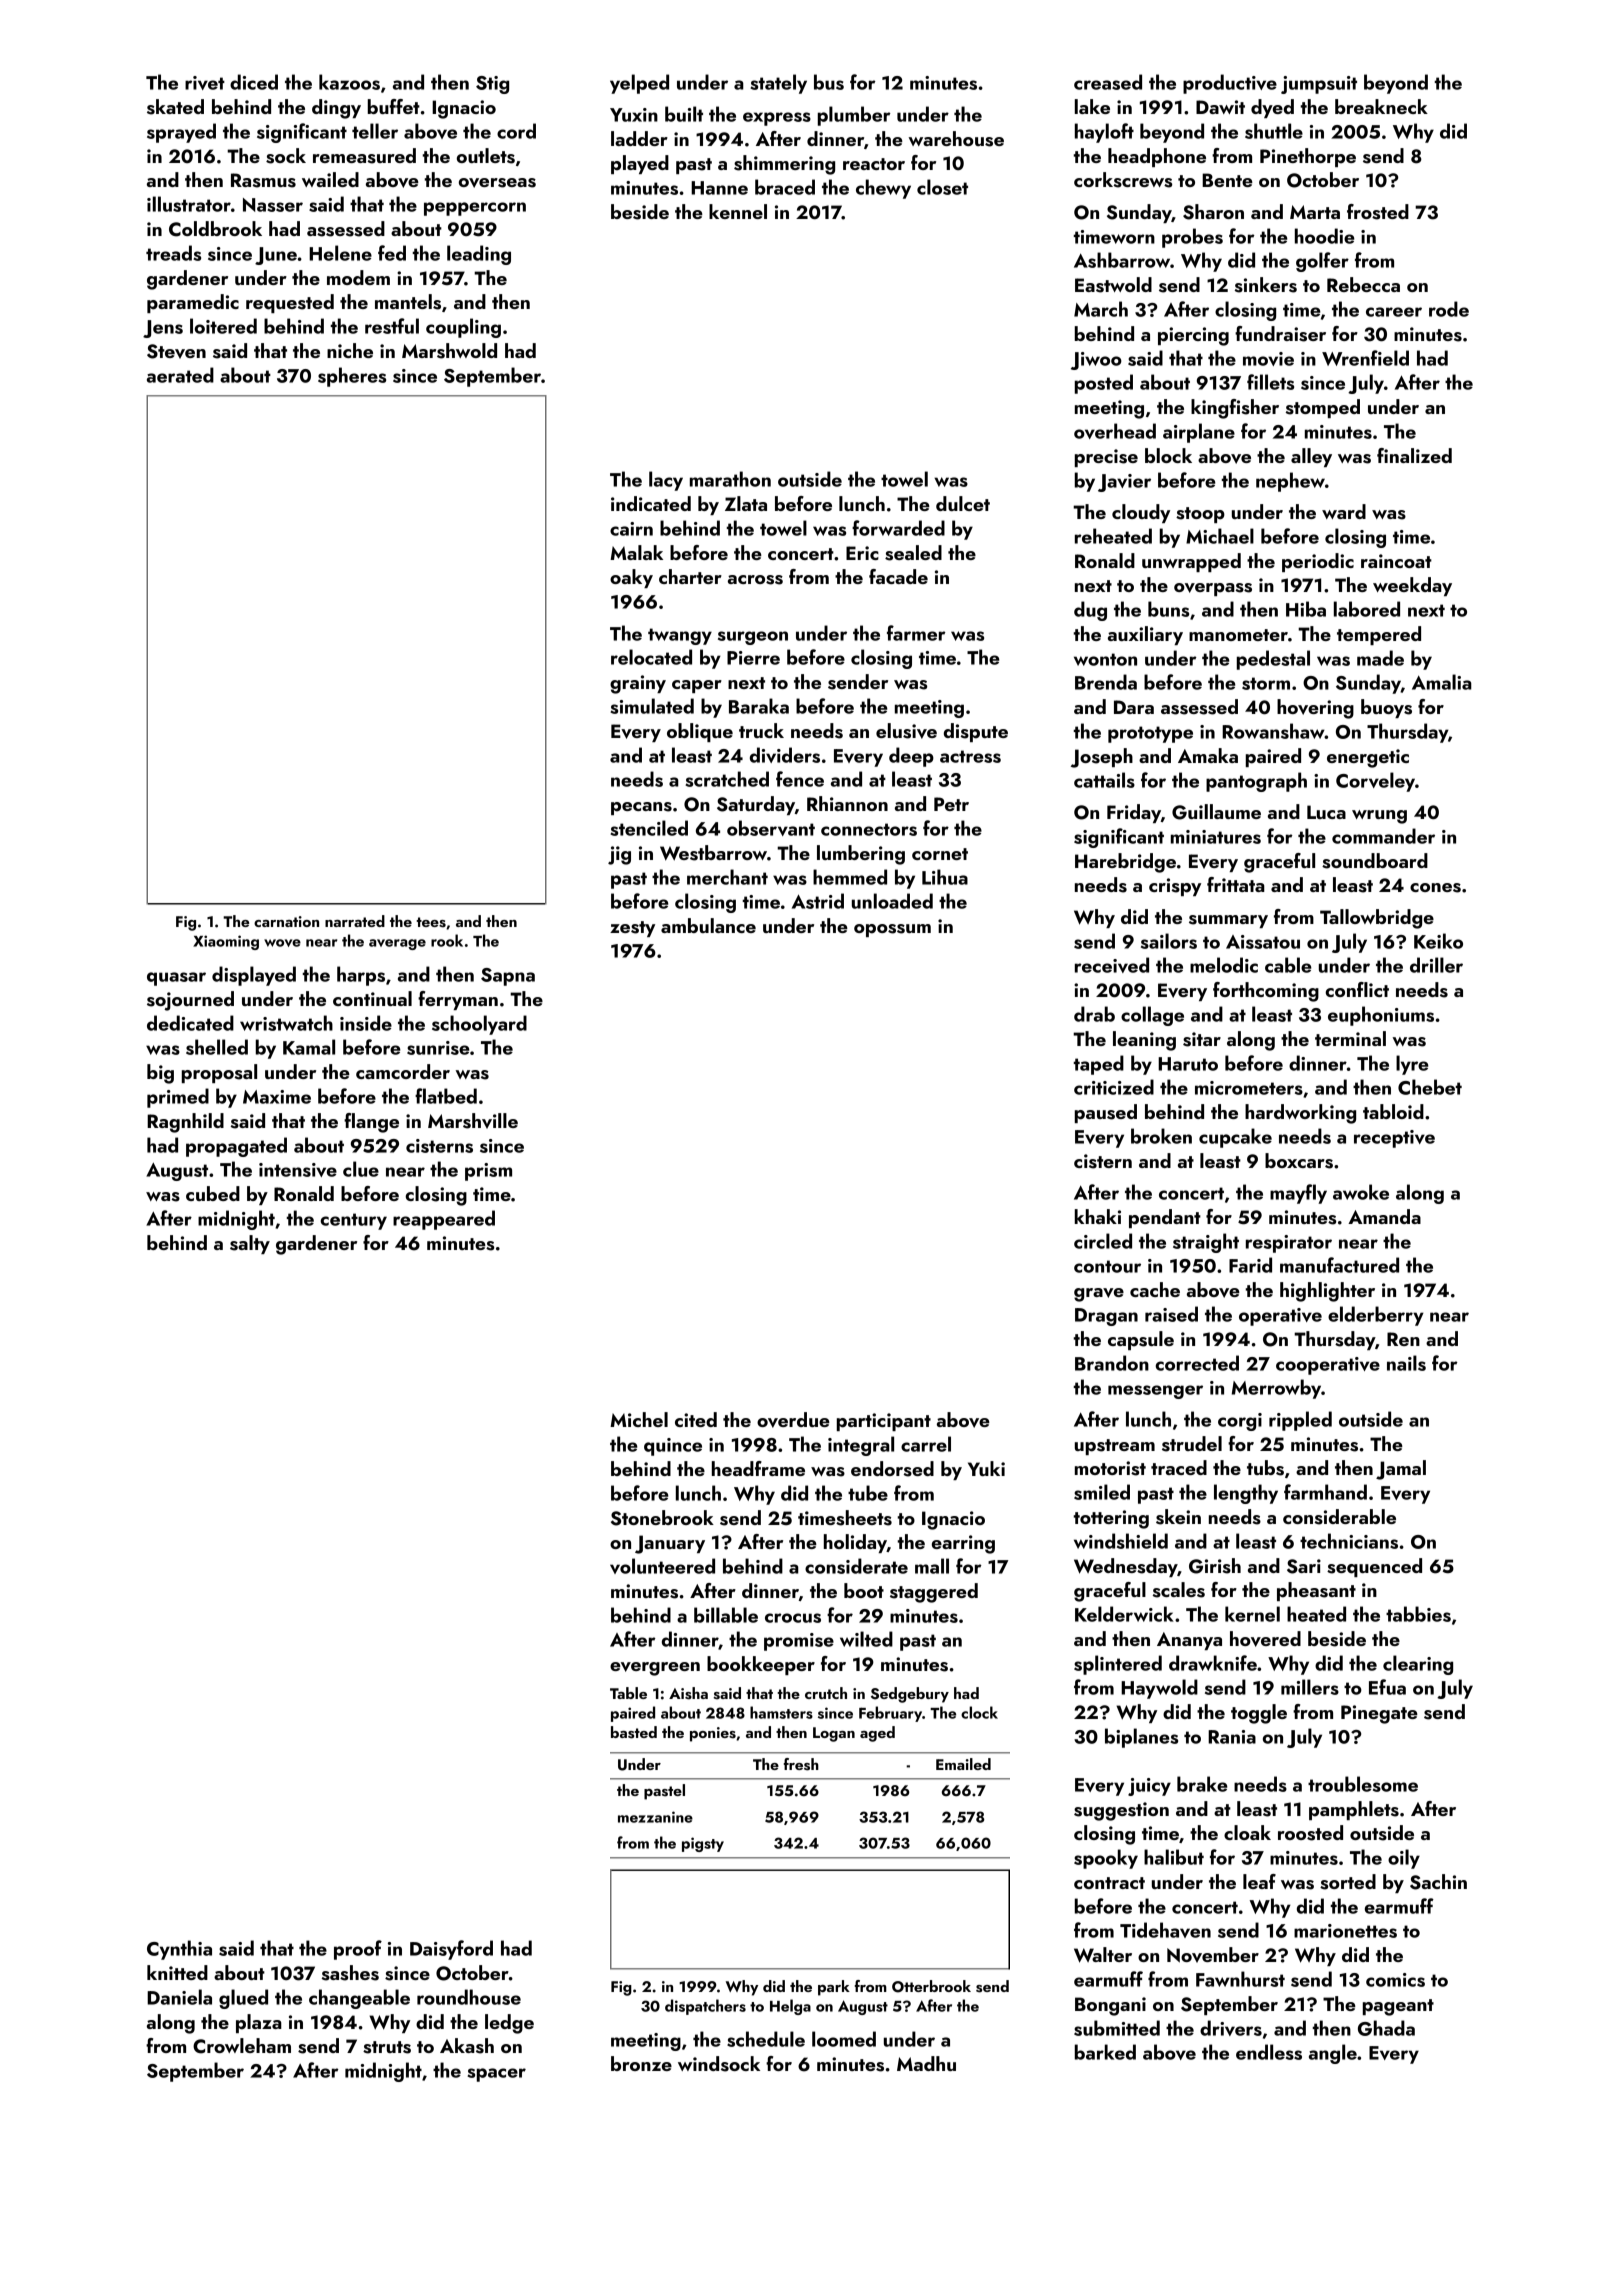 The image size is (1620, 2292). Describe the element at coordinates (286, 921) in the page. I see `carnation` at that location.
